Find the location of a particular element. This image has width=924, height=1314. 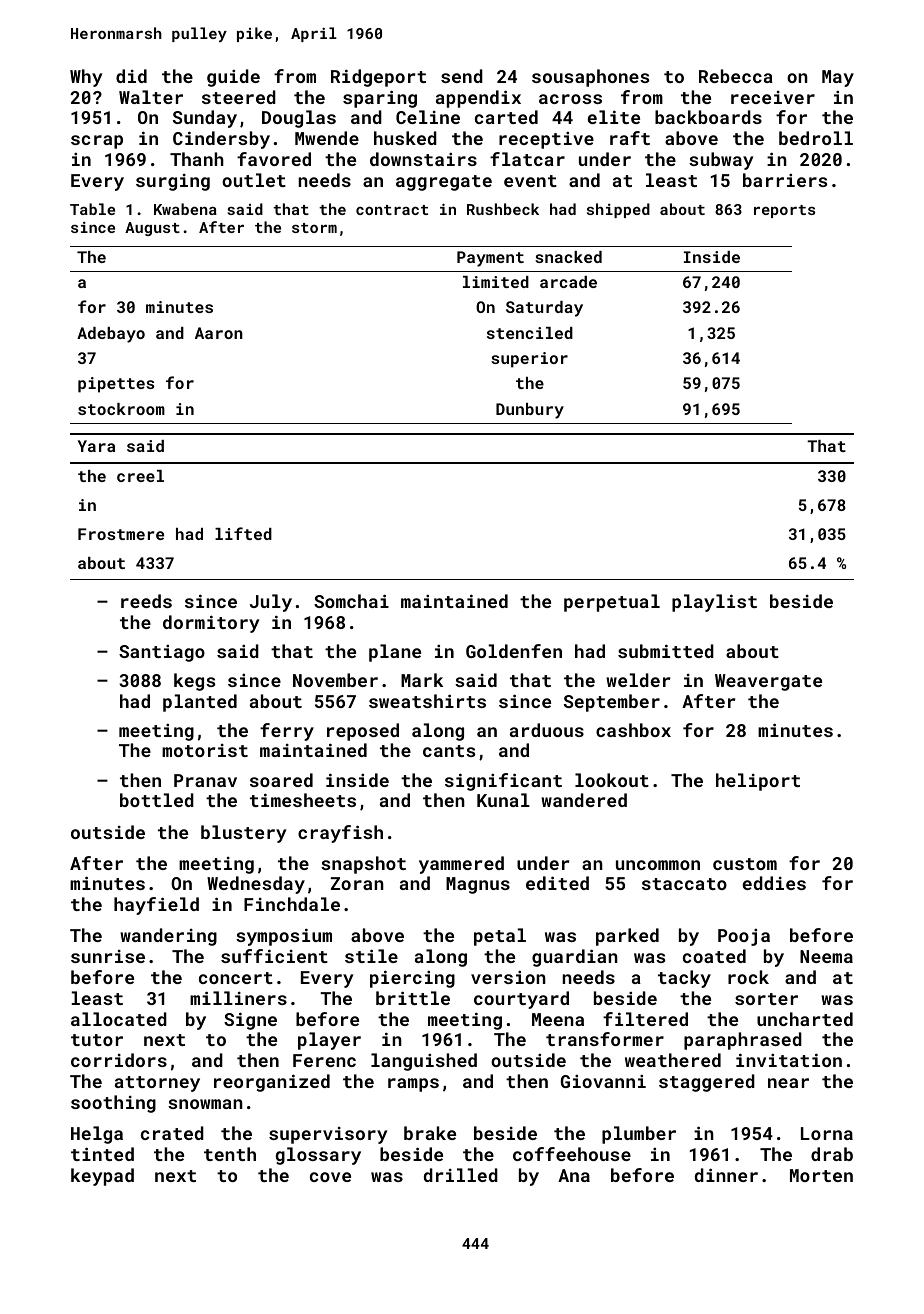

Ridgeport is located at coordinates (378, 78).
